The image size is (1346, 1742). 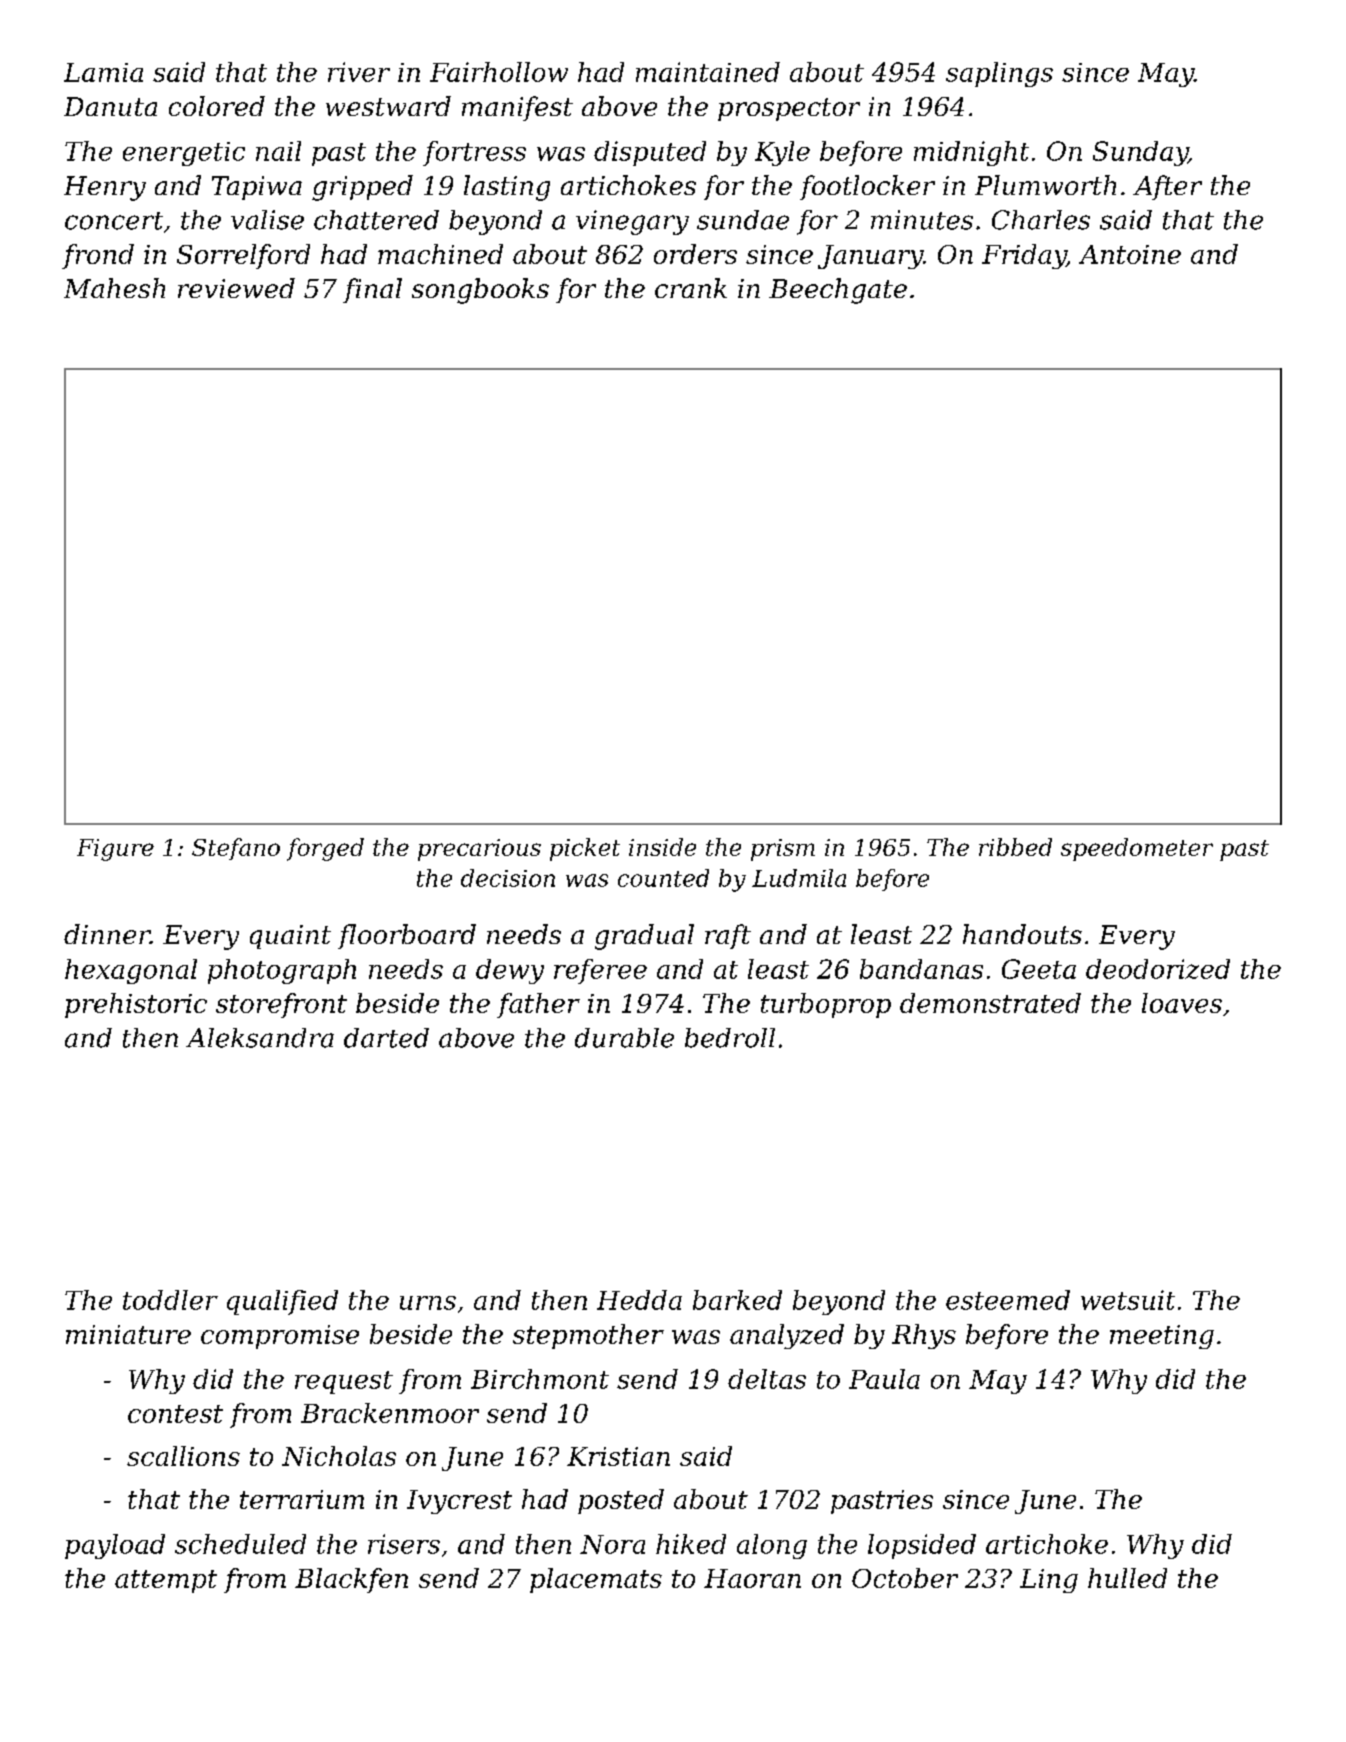 What do you see at coordinates (1130, 254) in the screenshot?
I see `Antoine` at bounding box center [1130, 254].
